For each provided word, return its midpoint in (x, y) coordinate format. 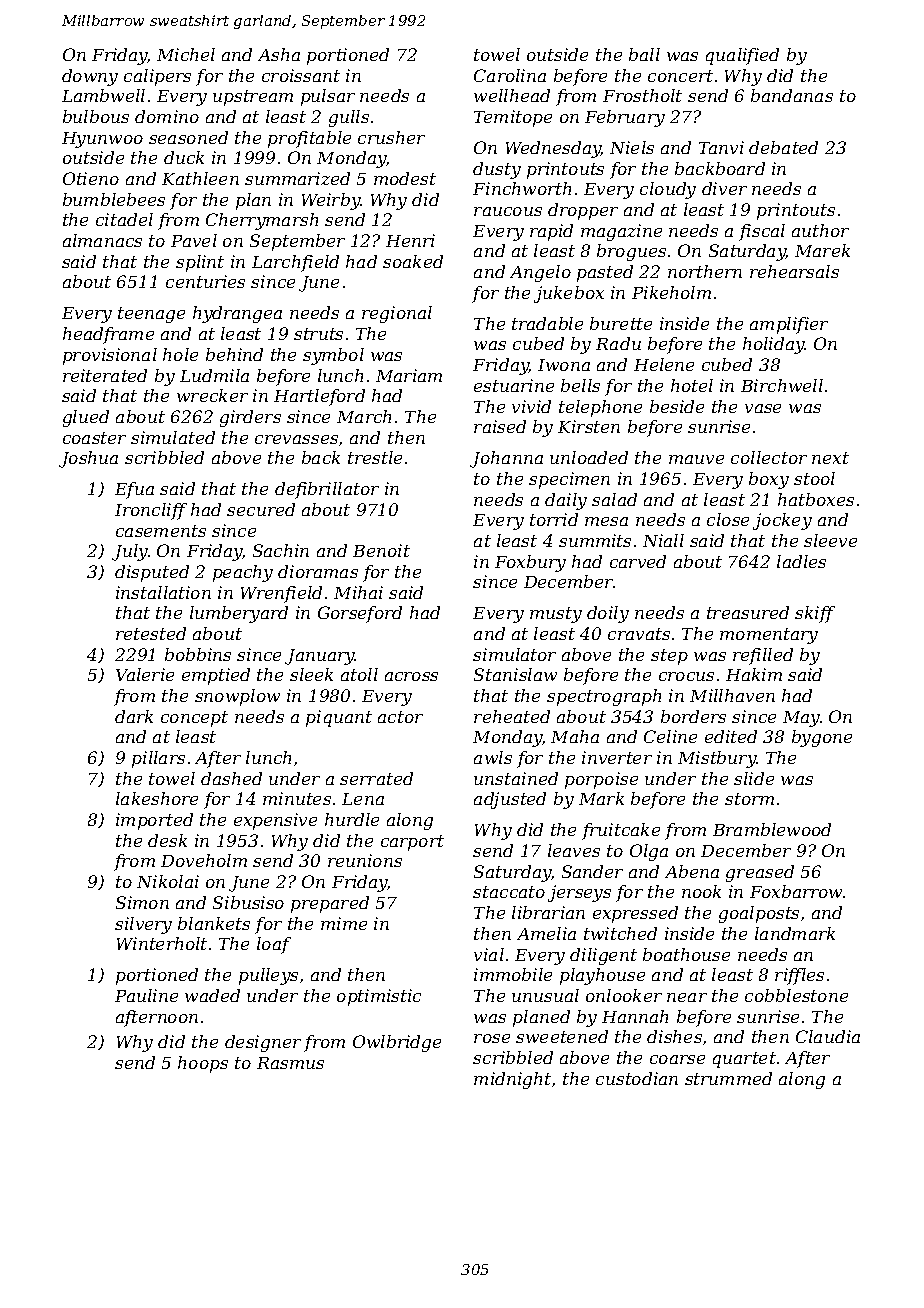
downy (90, 77)
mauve (696, 459)
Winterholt (162, 943)
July (130, 552)
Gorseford (360, 614)
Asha (279, 54)
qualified (742, 56)
